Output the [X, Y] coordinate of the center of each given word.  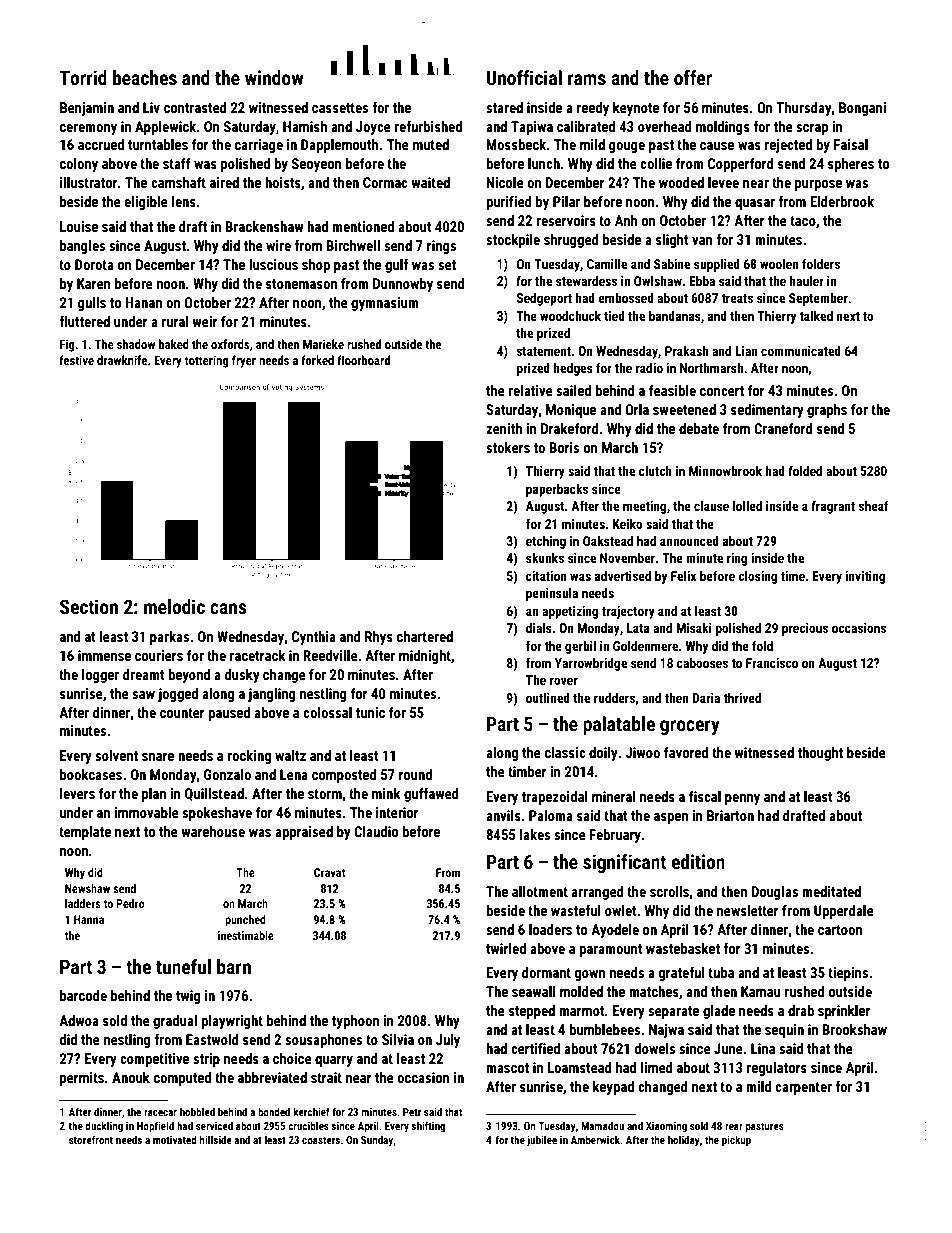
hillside [216, 1139]
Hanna [89, 919]
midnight [425, 657]
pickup [736, 1140]
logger [100, 676]
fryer [244, 361]
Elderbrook [842, 201]
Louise [79, 226]
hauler [807, 281]
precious [805, 629]
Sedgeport [544, 299]
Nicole [505, 182]
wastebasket [683, 948]
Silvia [398, 1039]
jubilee [542, 1140]
